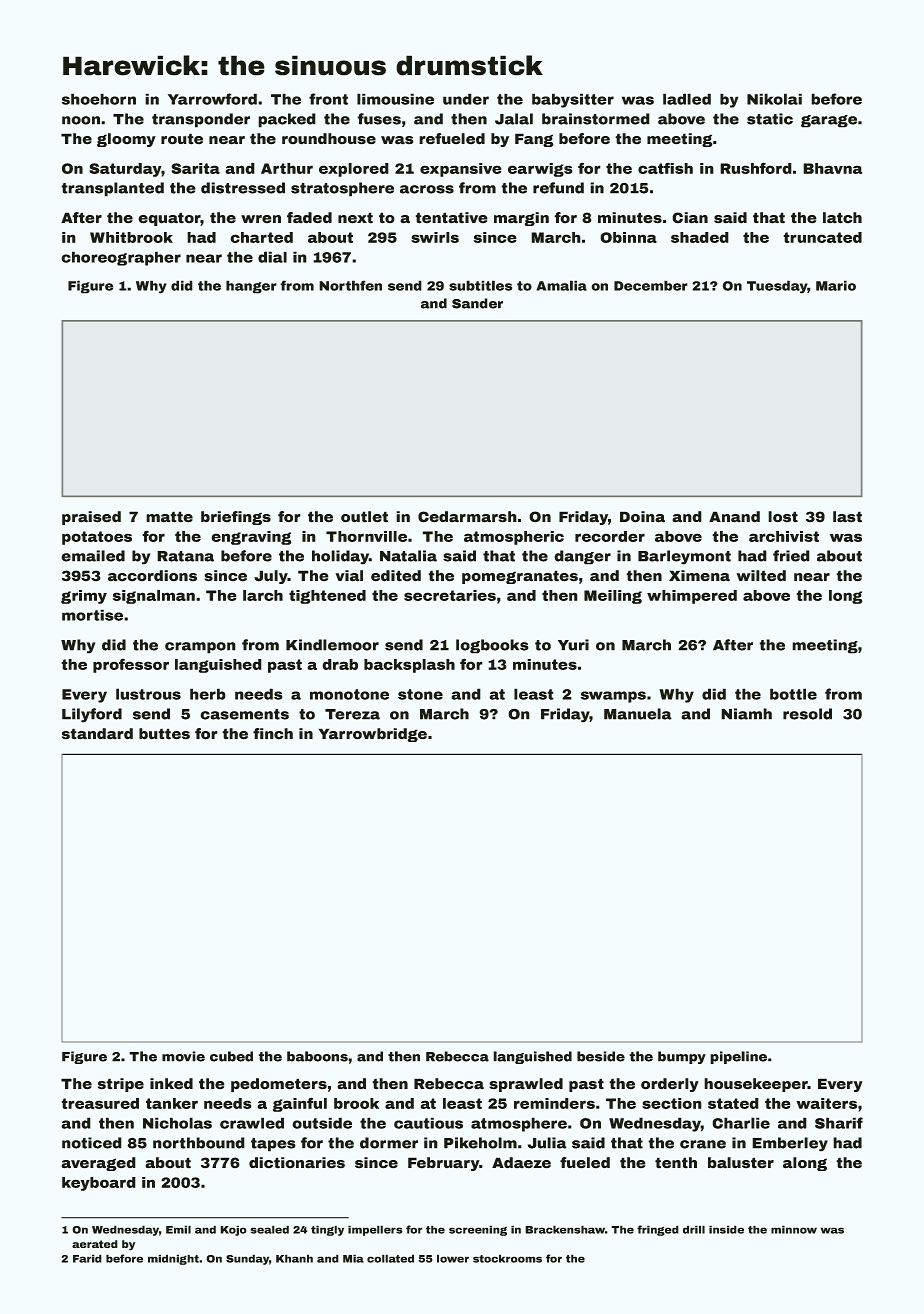  What do you see at coordinates (173, 1259) in the screenshot?
I see `midnight` at bounding box center [173, 1259].
